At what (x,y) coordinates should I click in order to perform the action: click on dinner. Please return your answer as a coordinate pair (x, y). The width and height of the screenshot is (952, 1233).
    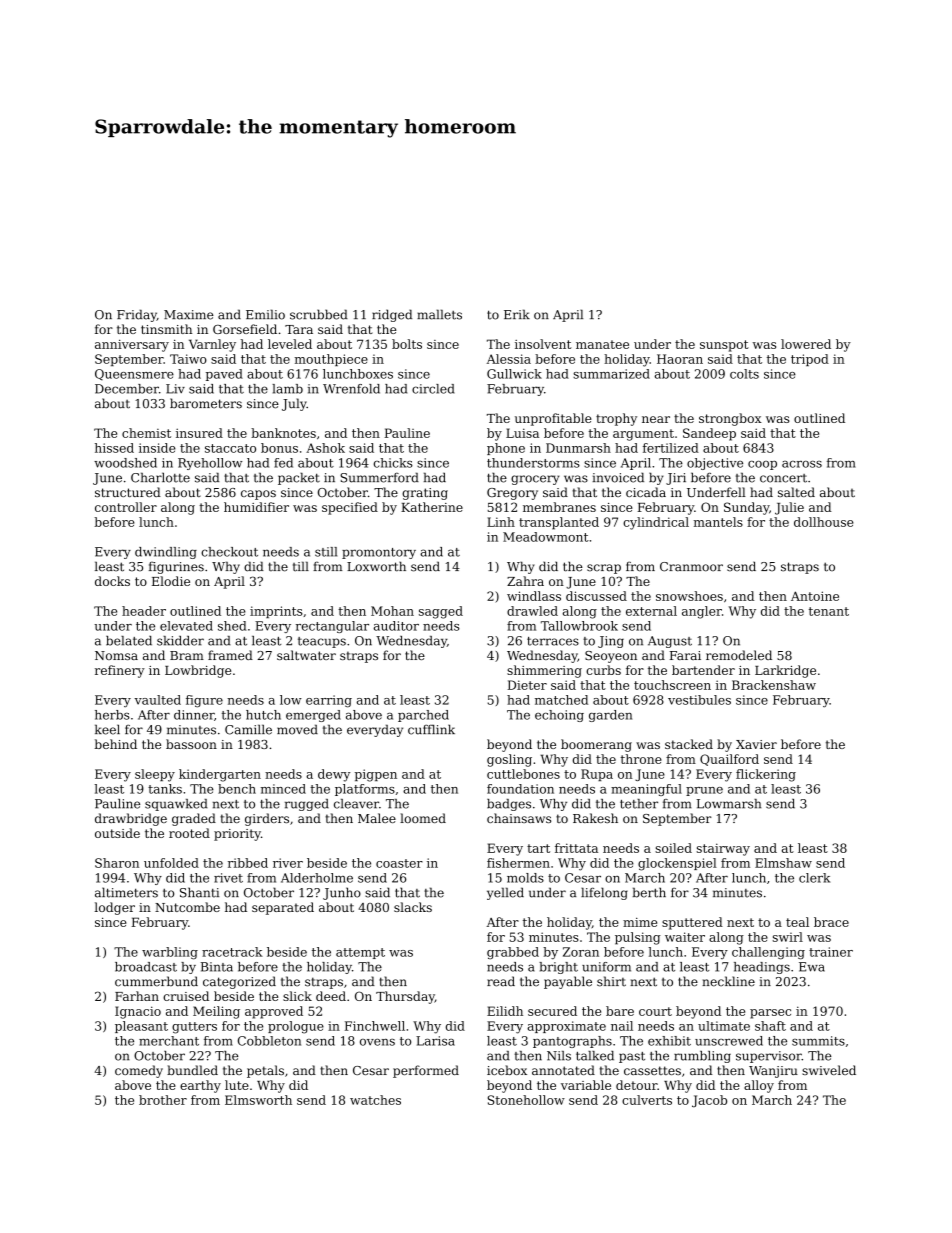
    Looking at the image, I should click on (194, 715).
